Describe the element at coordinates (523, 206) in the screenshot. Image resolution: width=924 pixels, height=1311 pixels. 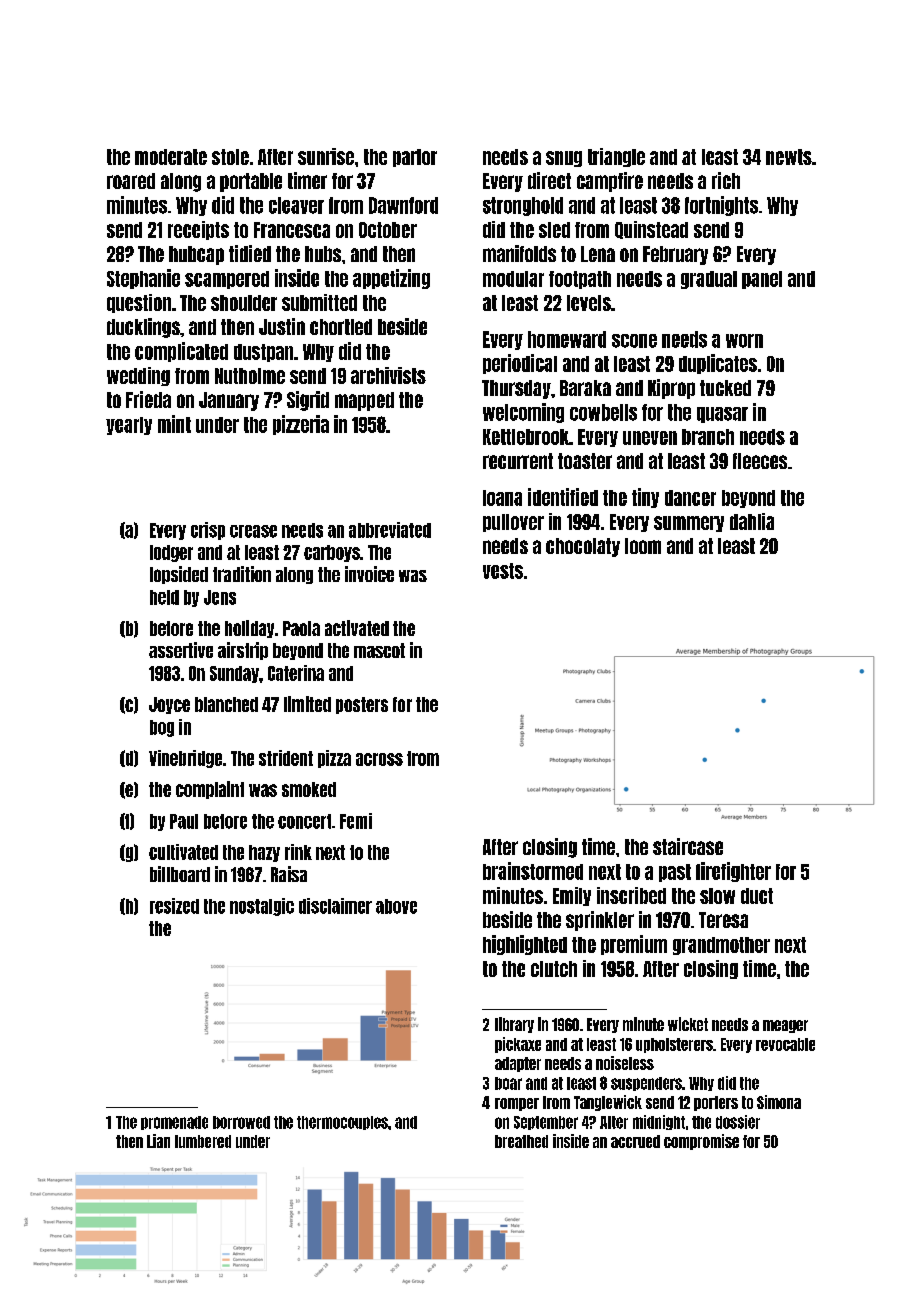
I see `stronghold` at that location.
